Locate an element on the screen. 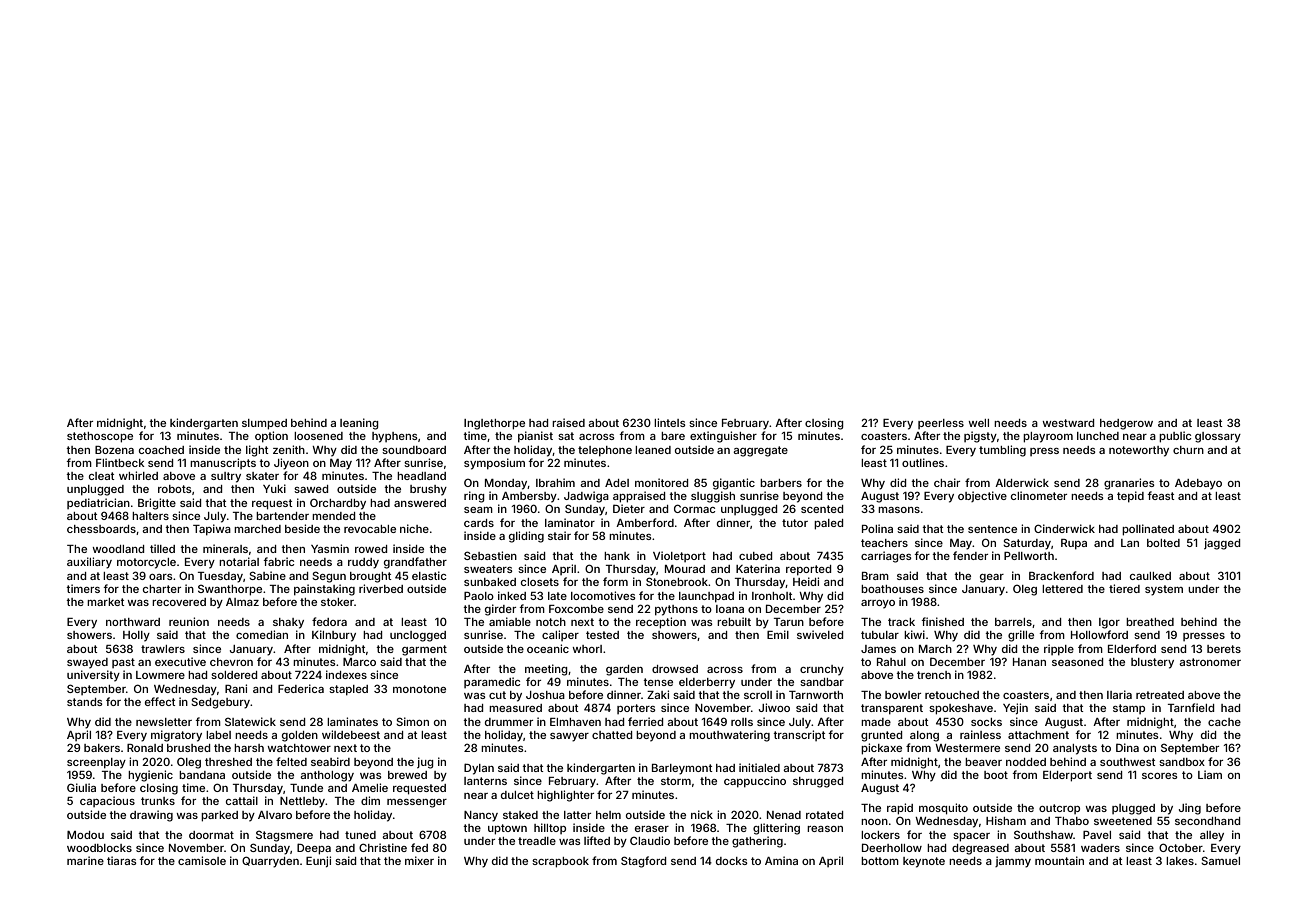 The image size is (1308, 924). objective is located at coordinates (982, 496).
